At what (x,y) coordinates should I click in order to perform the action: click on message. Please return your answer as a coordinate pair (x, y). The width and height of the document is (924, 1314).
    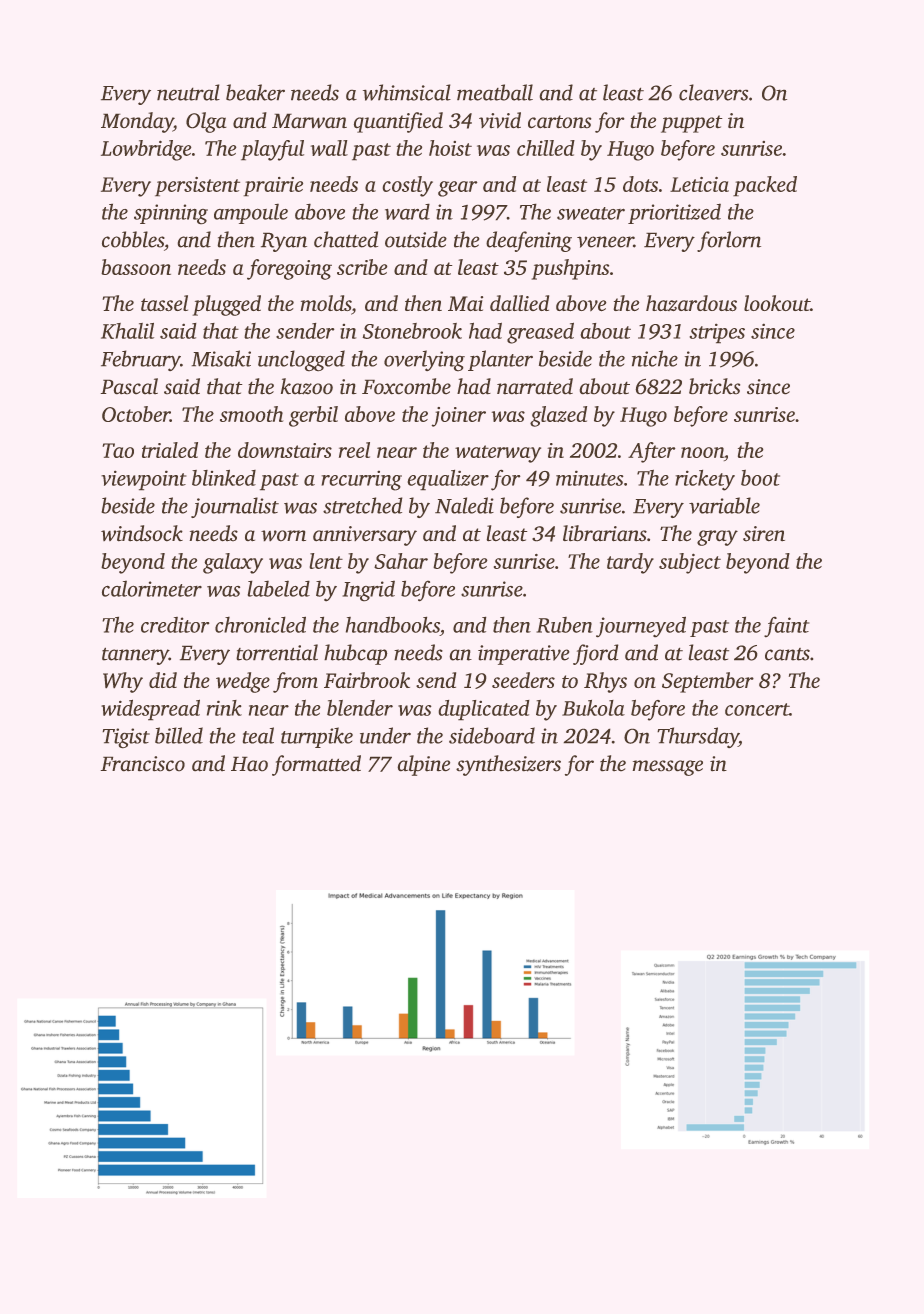
    Looking at the image, I should click on (668, 768).
